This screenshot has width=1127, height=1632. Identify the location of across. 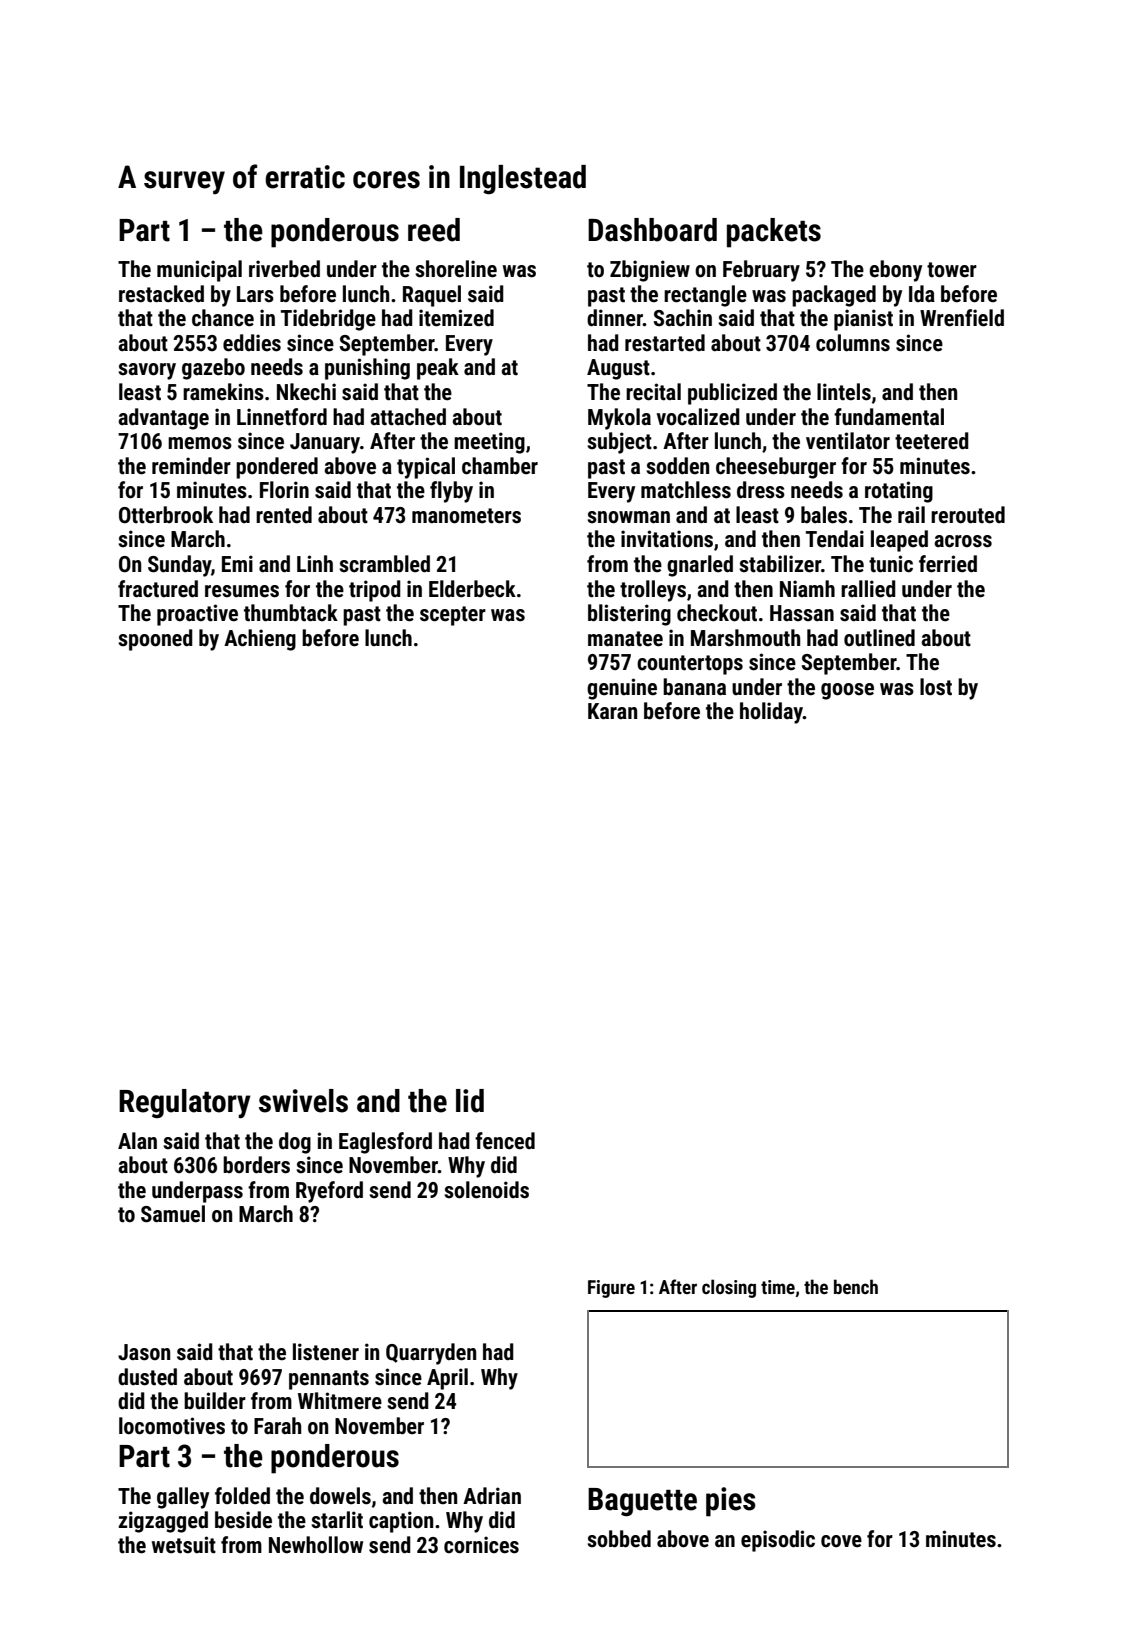
(963, 541).
